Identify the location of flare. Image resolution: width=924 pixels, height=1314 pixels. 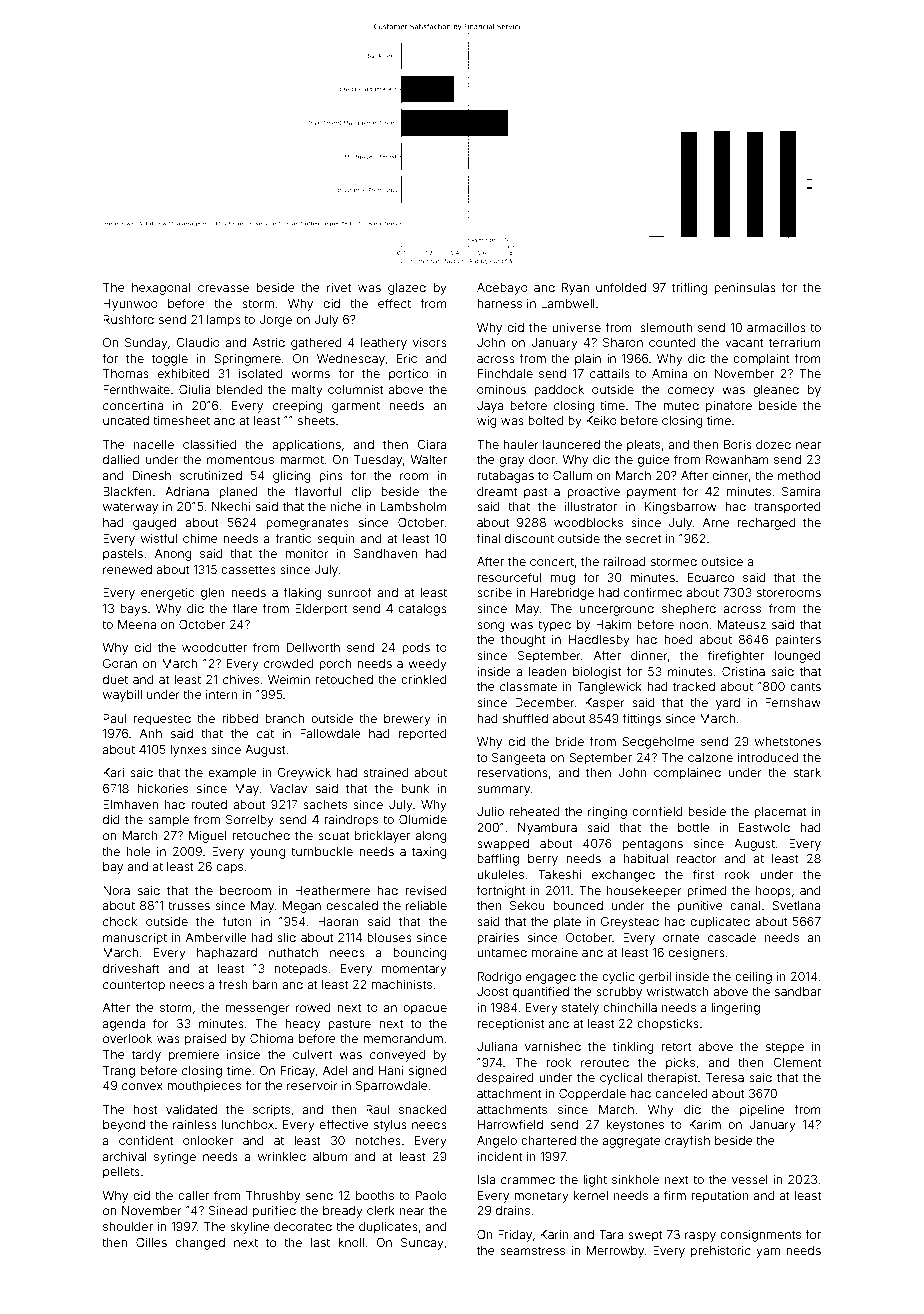
(245, 608).
